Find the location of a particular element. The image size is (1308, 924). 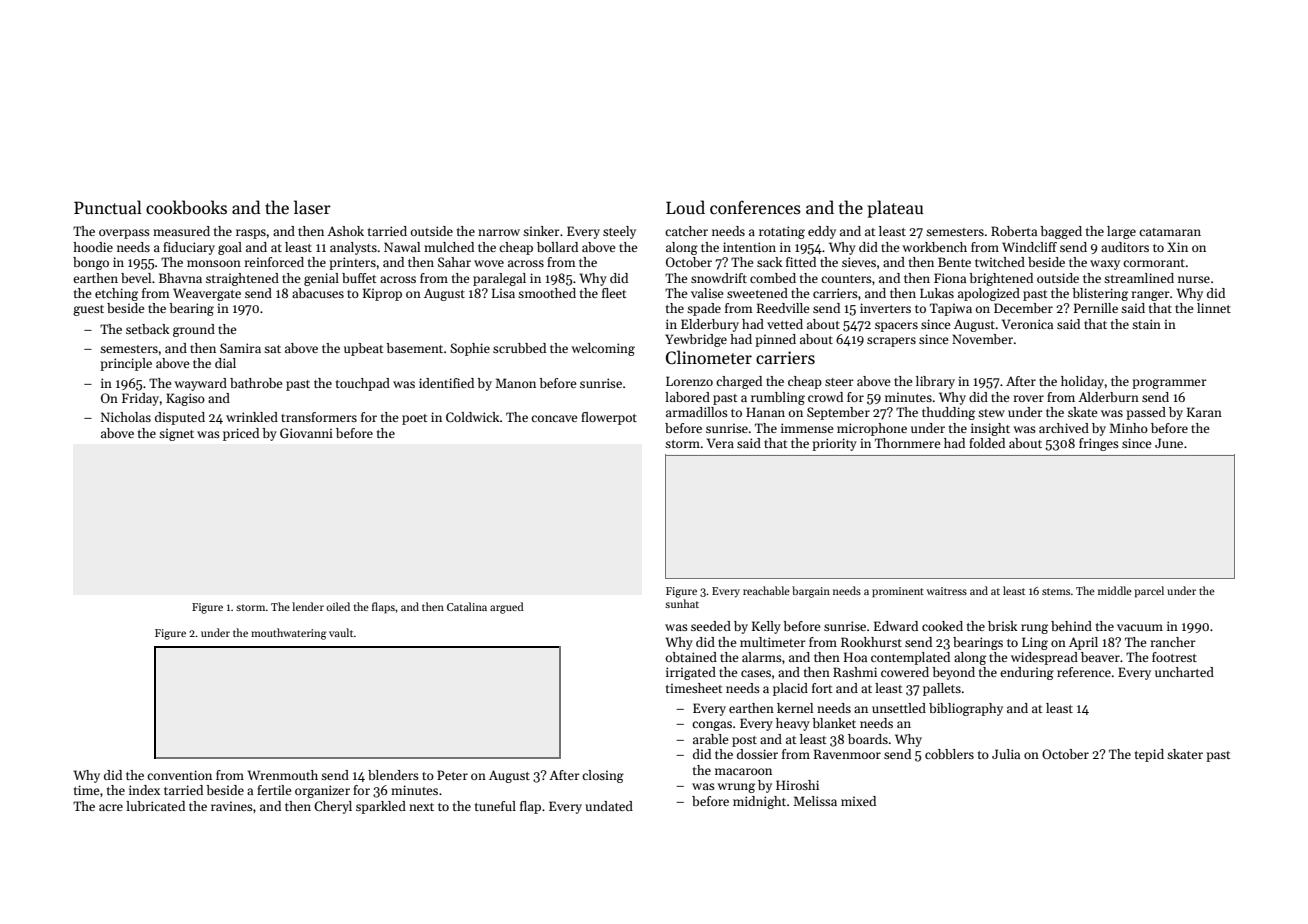

Kelly is located at coordinates (766, 627).
